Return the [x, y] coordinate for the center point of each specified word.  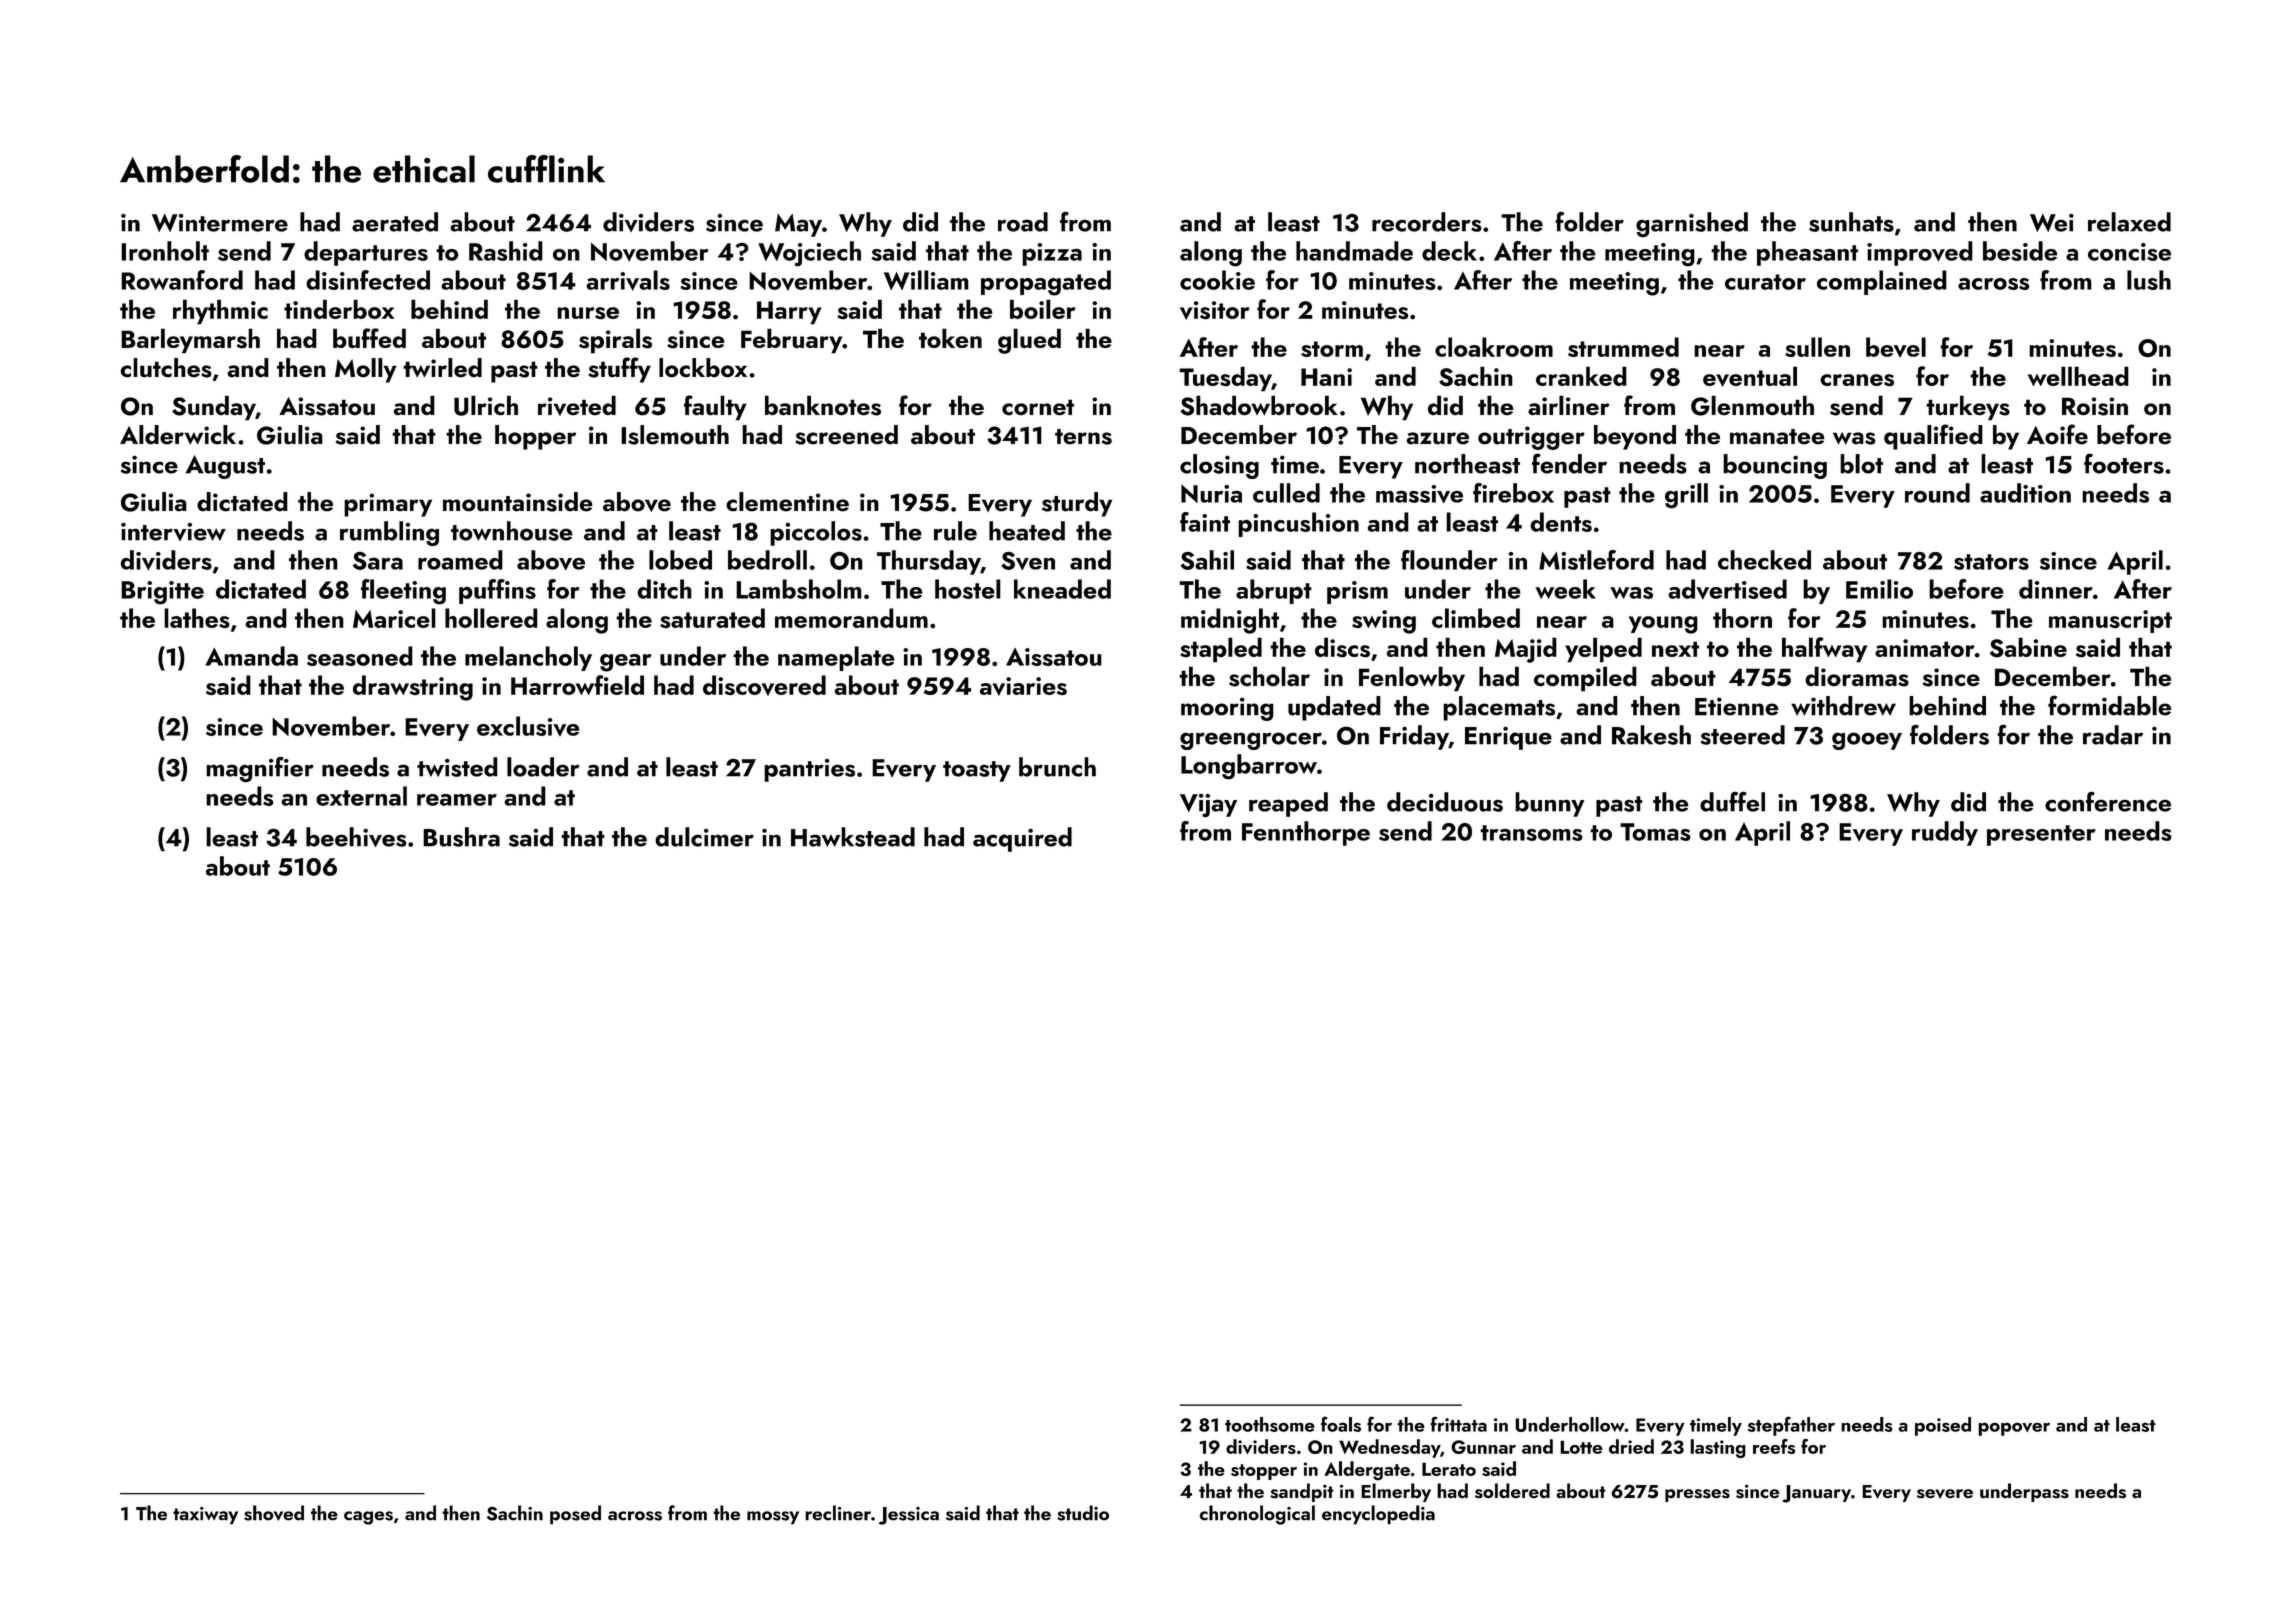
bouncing [1775, 466]
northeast [1467, 464]
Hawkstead [853, 837]
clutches [166, 368]
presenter [2041, 835]
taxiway [205, 1516]
